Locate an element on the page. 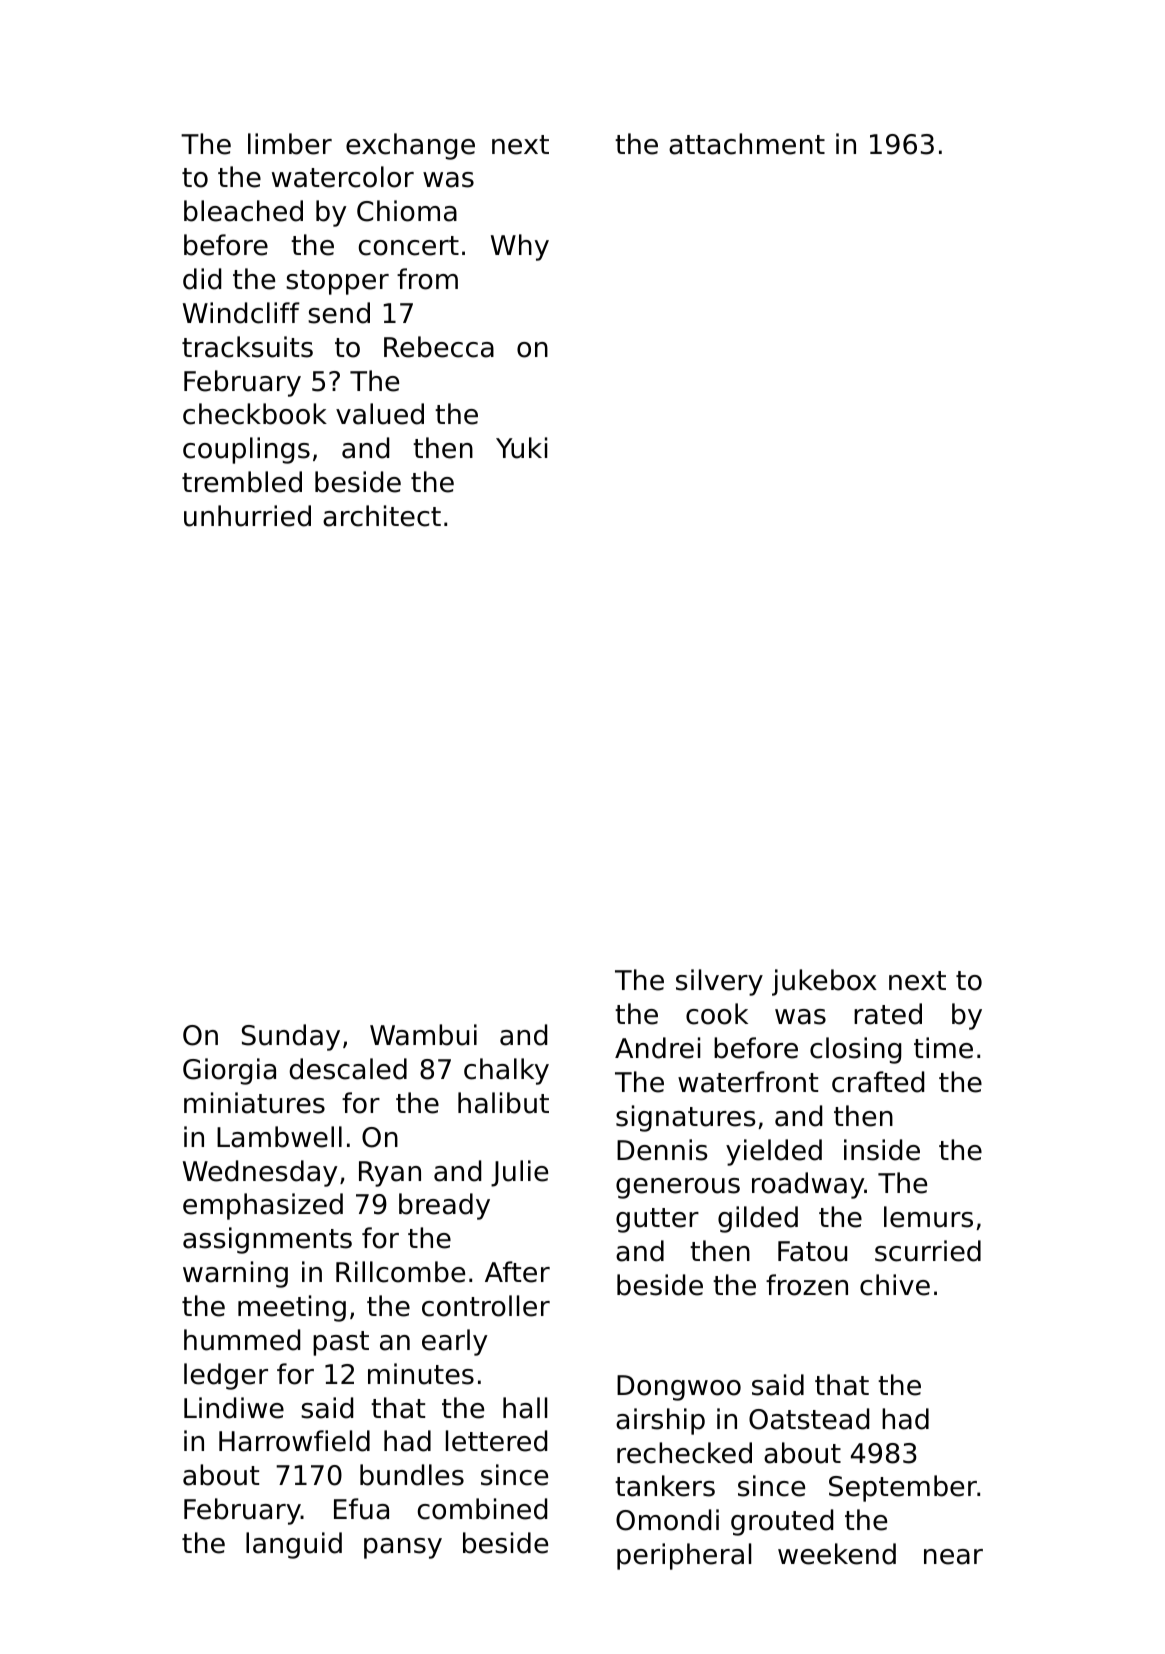 The image size is (1165, 1654). jukebox is located at coordinates (824, 982).
